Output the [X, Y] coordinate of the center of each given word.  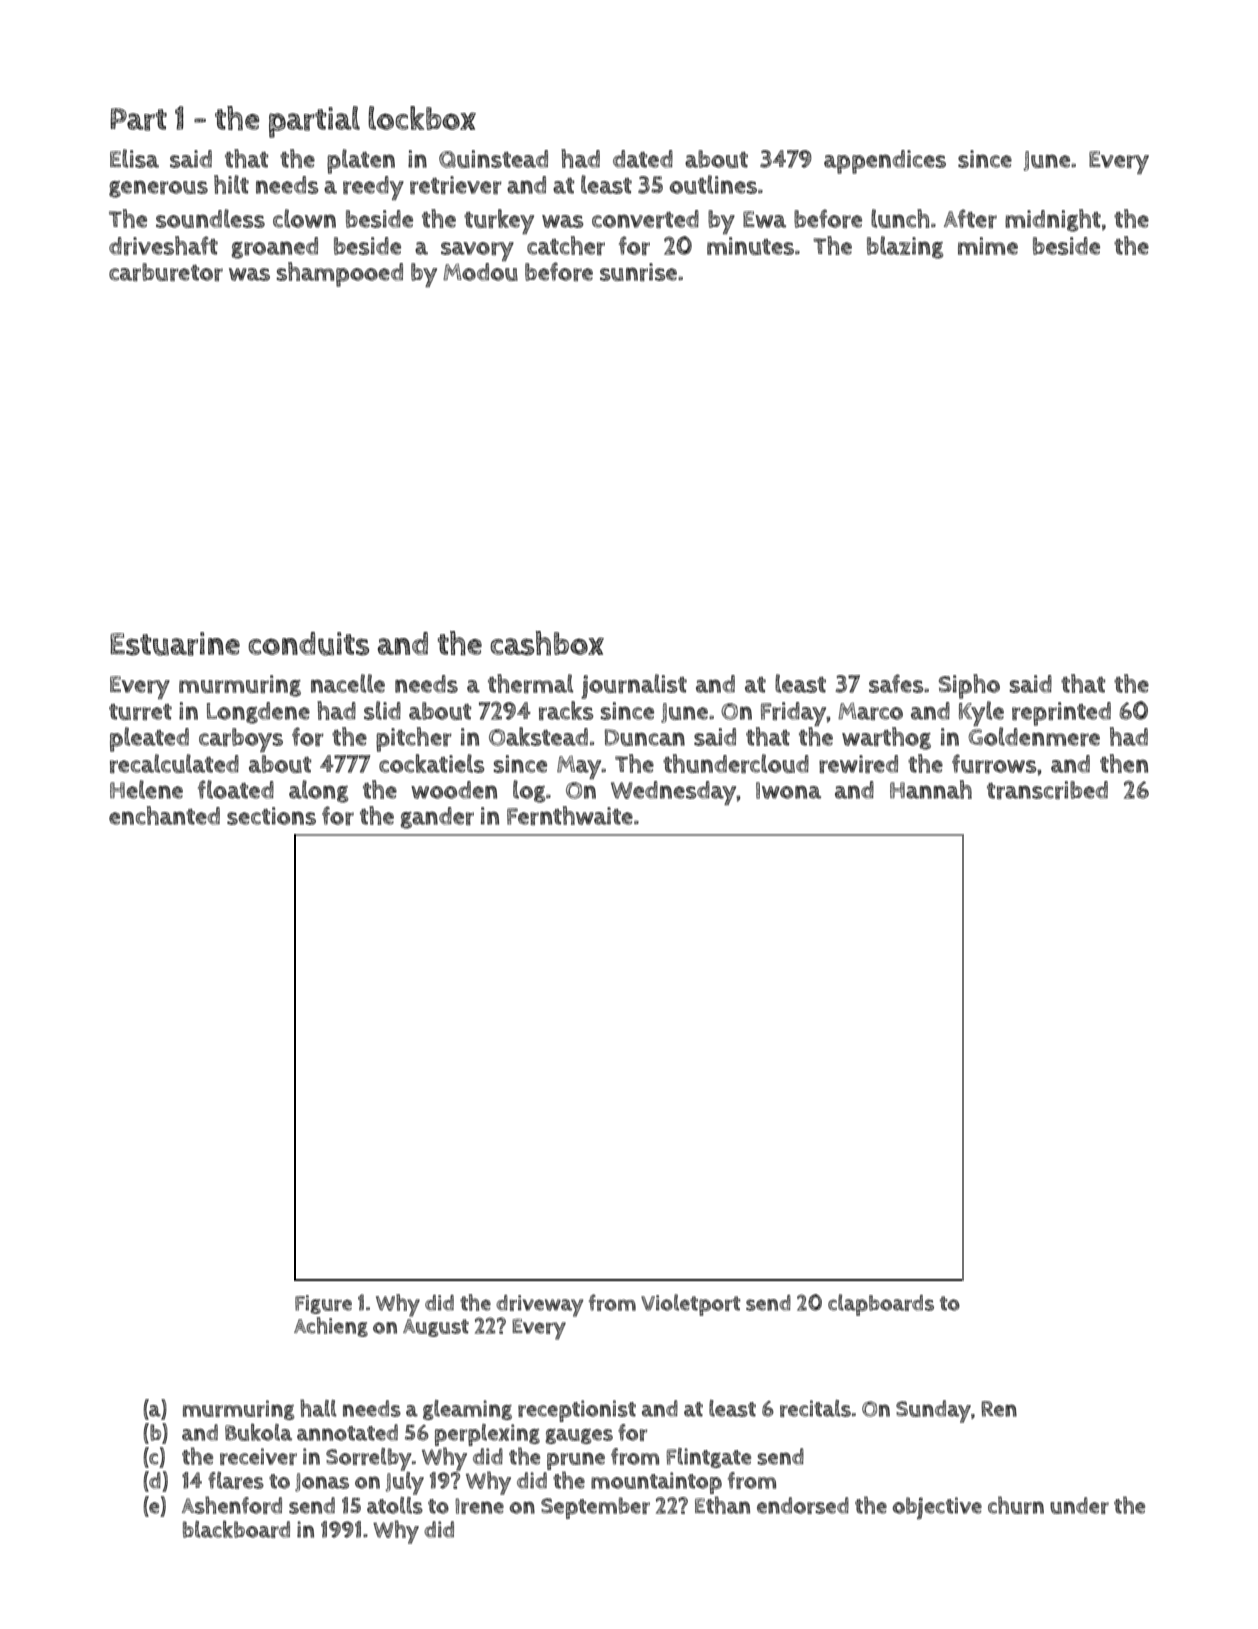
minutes [750, 246]
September [595, 1508]
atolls [395, 1505]
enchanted [164, 815]
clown [304, 218]
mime [988, 246]
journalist [634, 686]
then [1124, 763]
